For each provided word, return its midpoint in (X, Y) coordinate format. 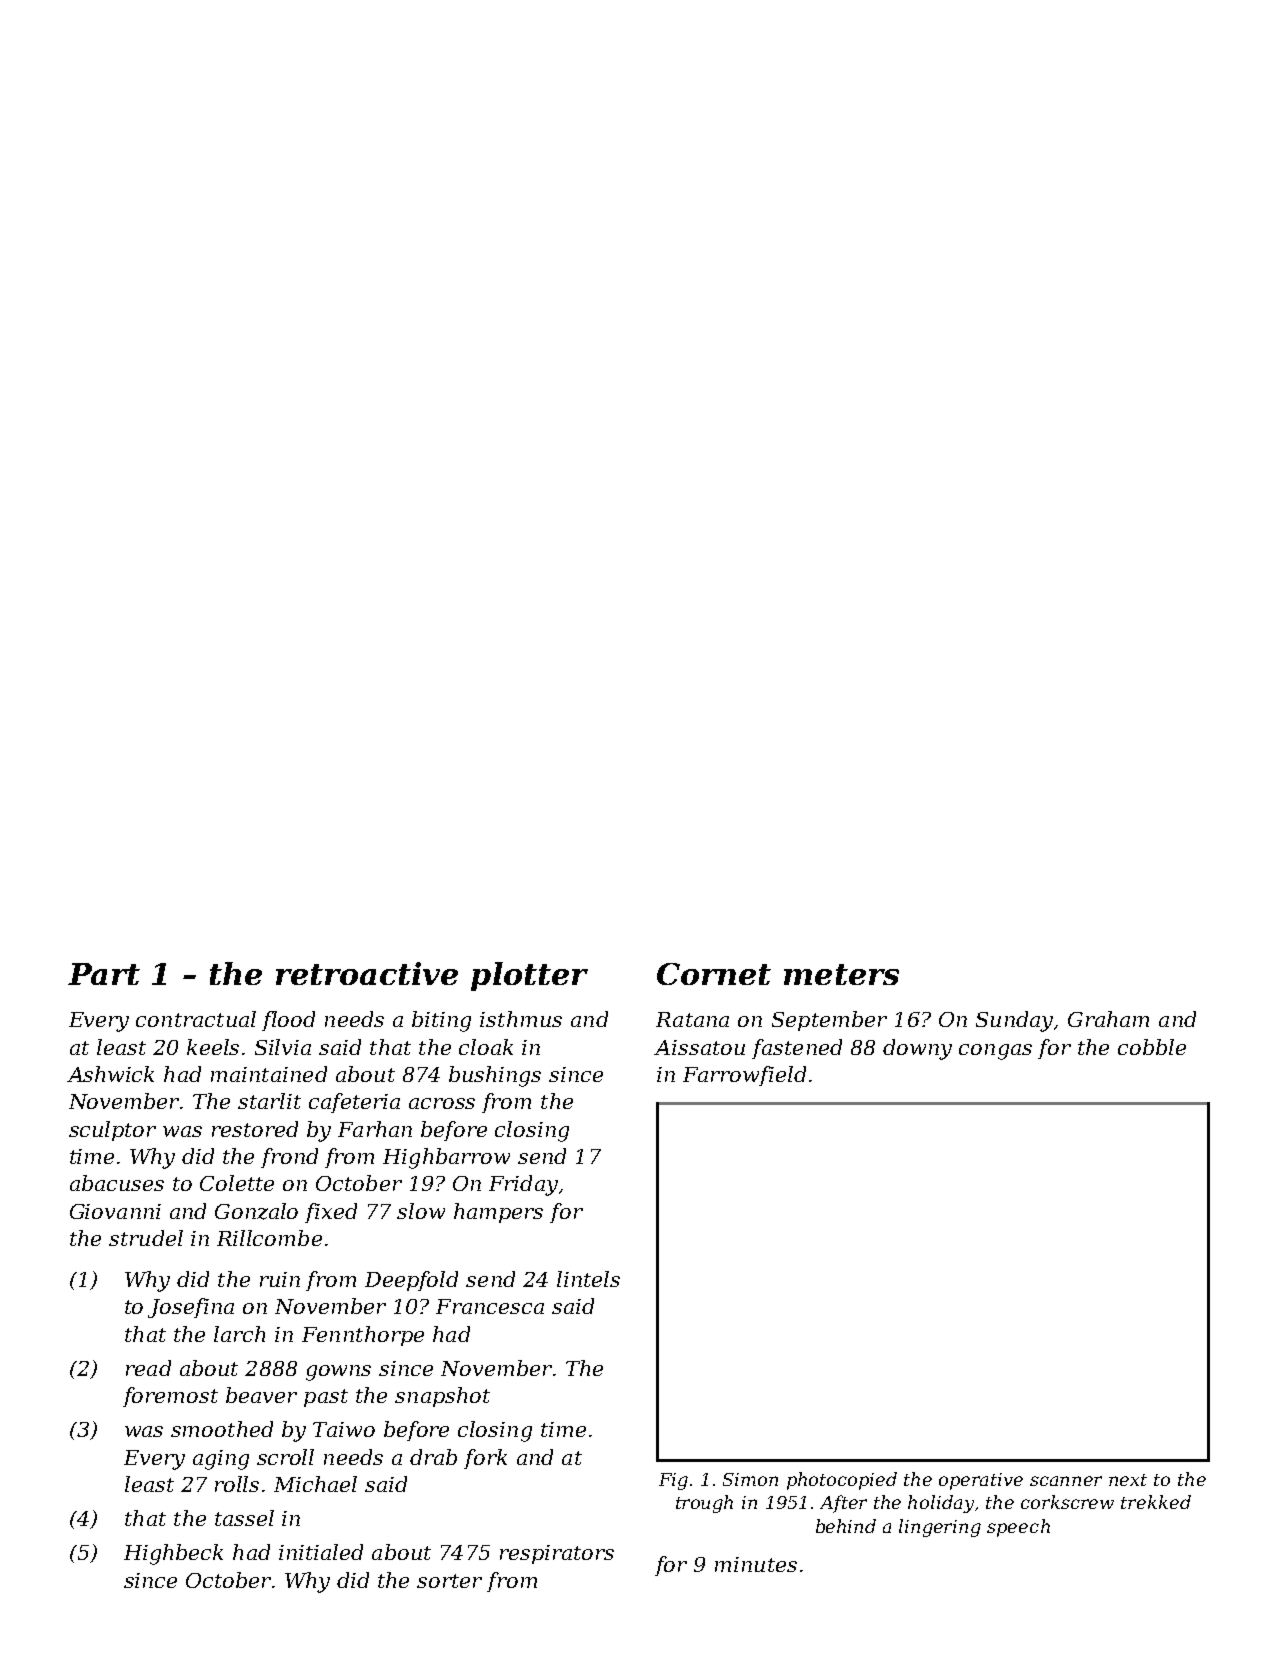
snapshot (442, 1397)
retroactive (367, 973)
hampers (498, 1213)
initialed (321, 1552)
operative (981, 1481)
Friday (523, 1185)
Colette (237, 1183)
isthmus (521, 1019)
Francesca (490, 1306)
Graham (1108, 1019)
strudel (146, 1238)
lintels (588, 1279)
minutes (756, 1564)
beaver (261, 1395)
